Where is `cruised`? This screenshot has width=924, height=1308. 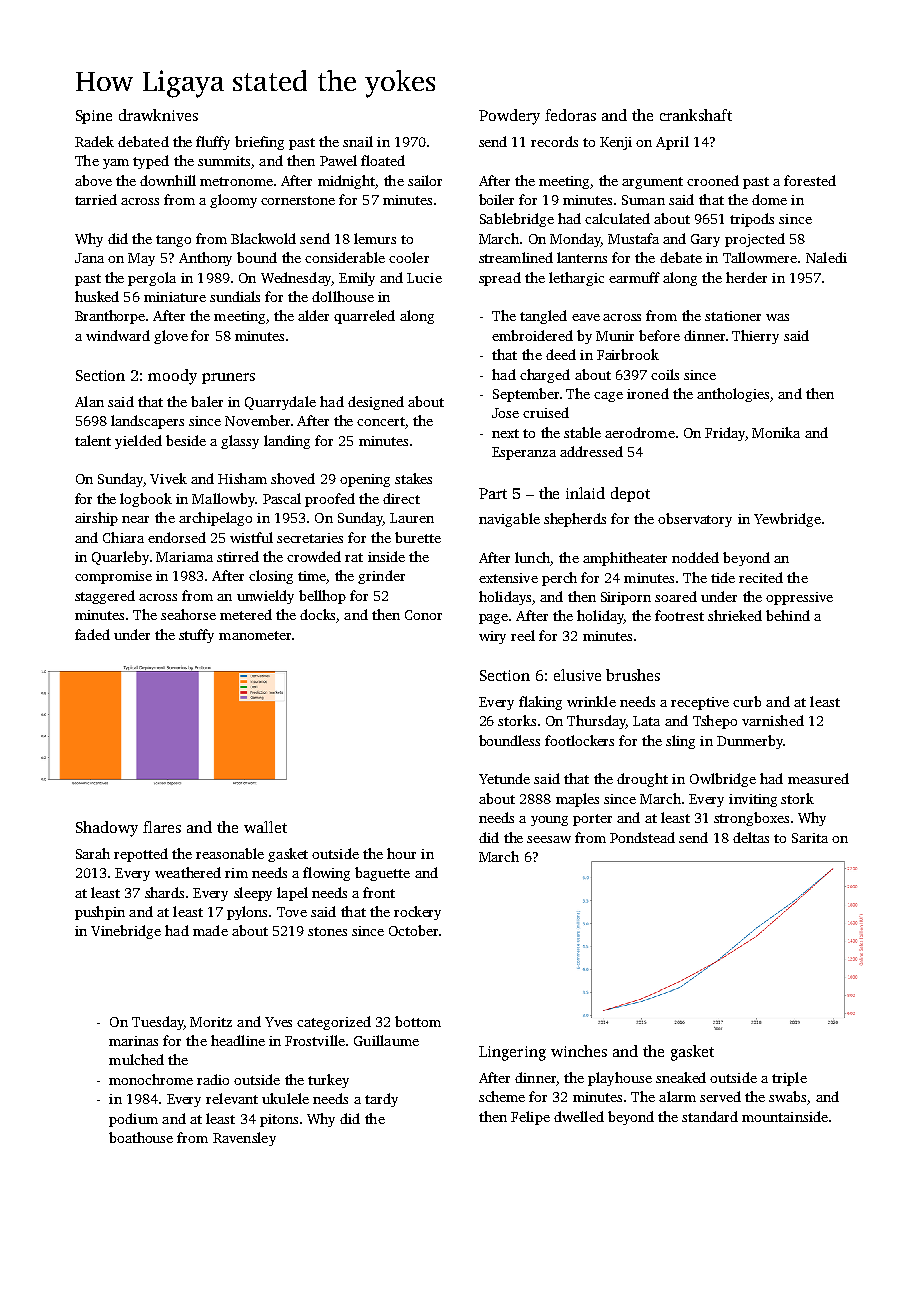
cruised is located at coordinates (546, 412).
